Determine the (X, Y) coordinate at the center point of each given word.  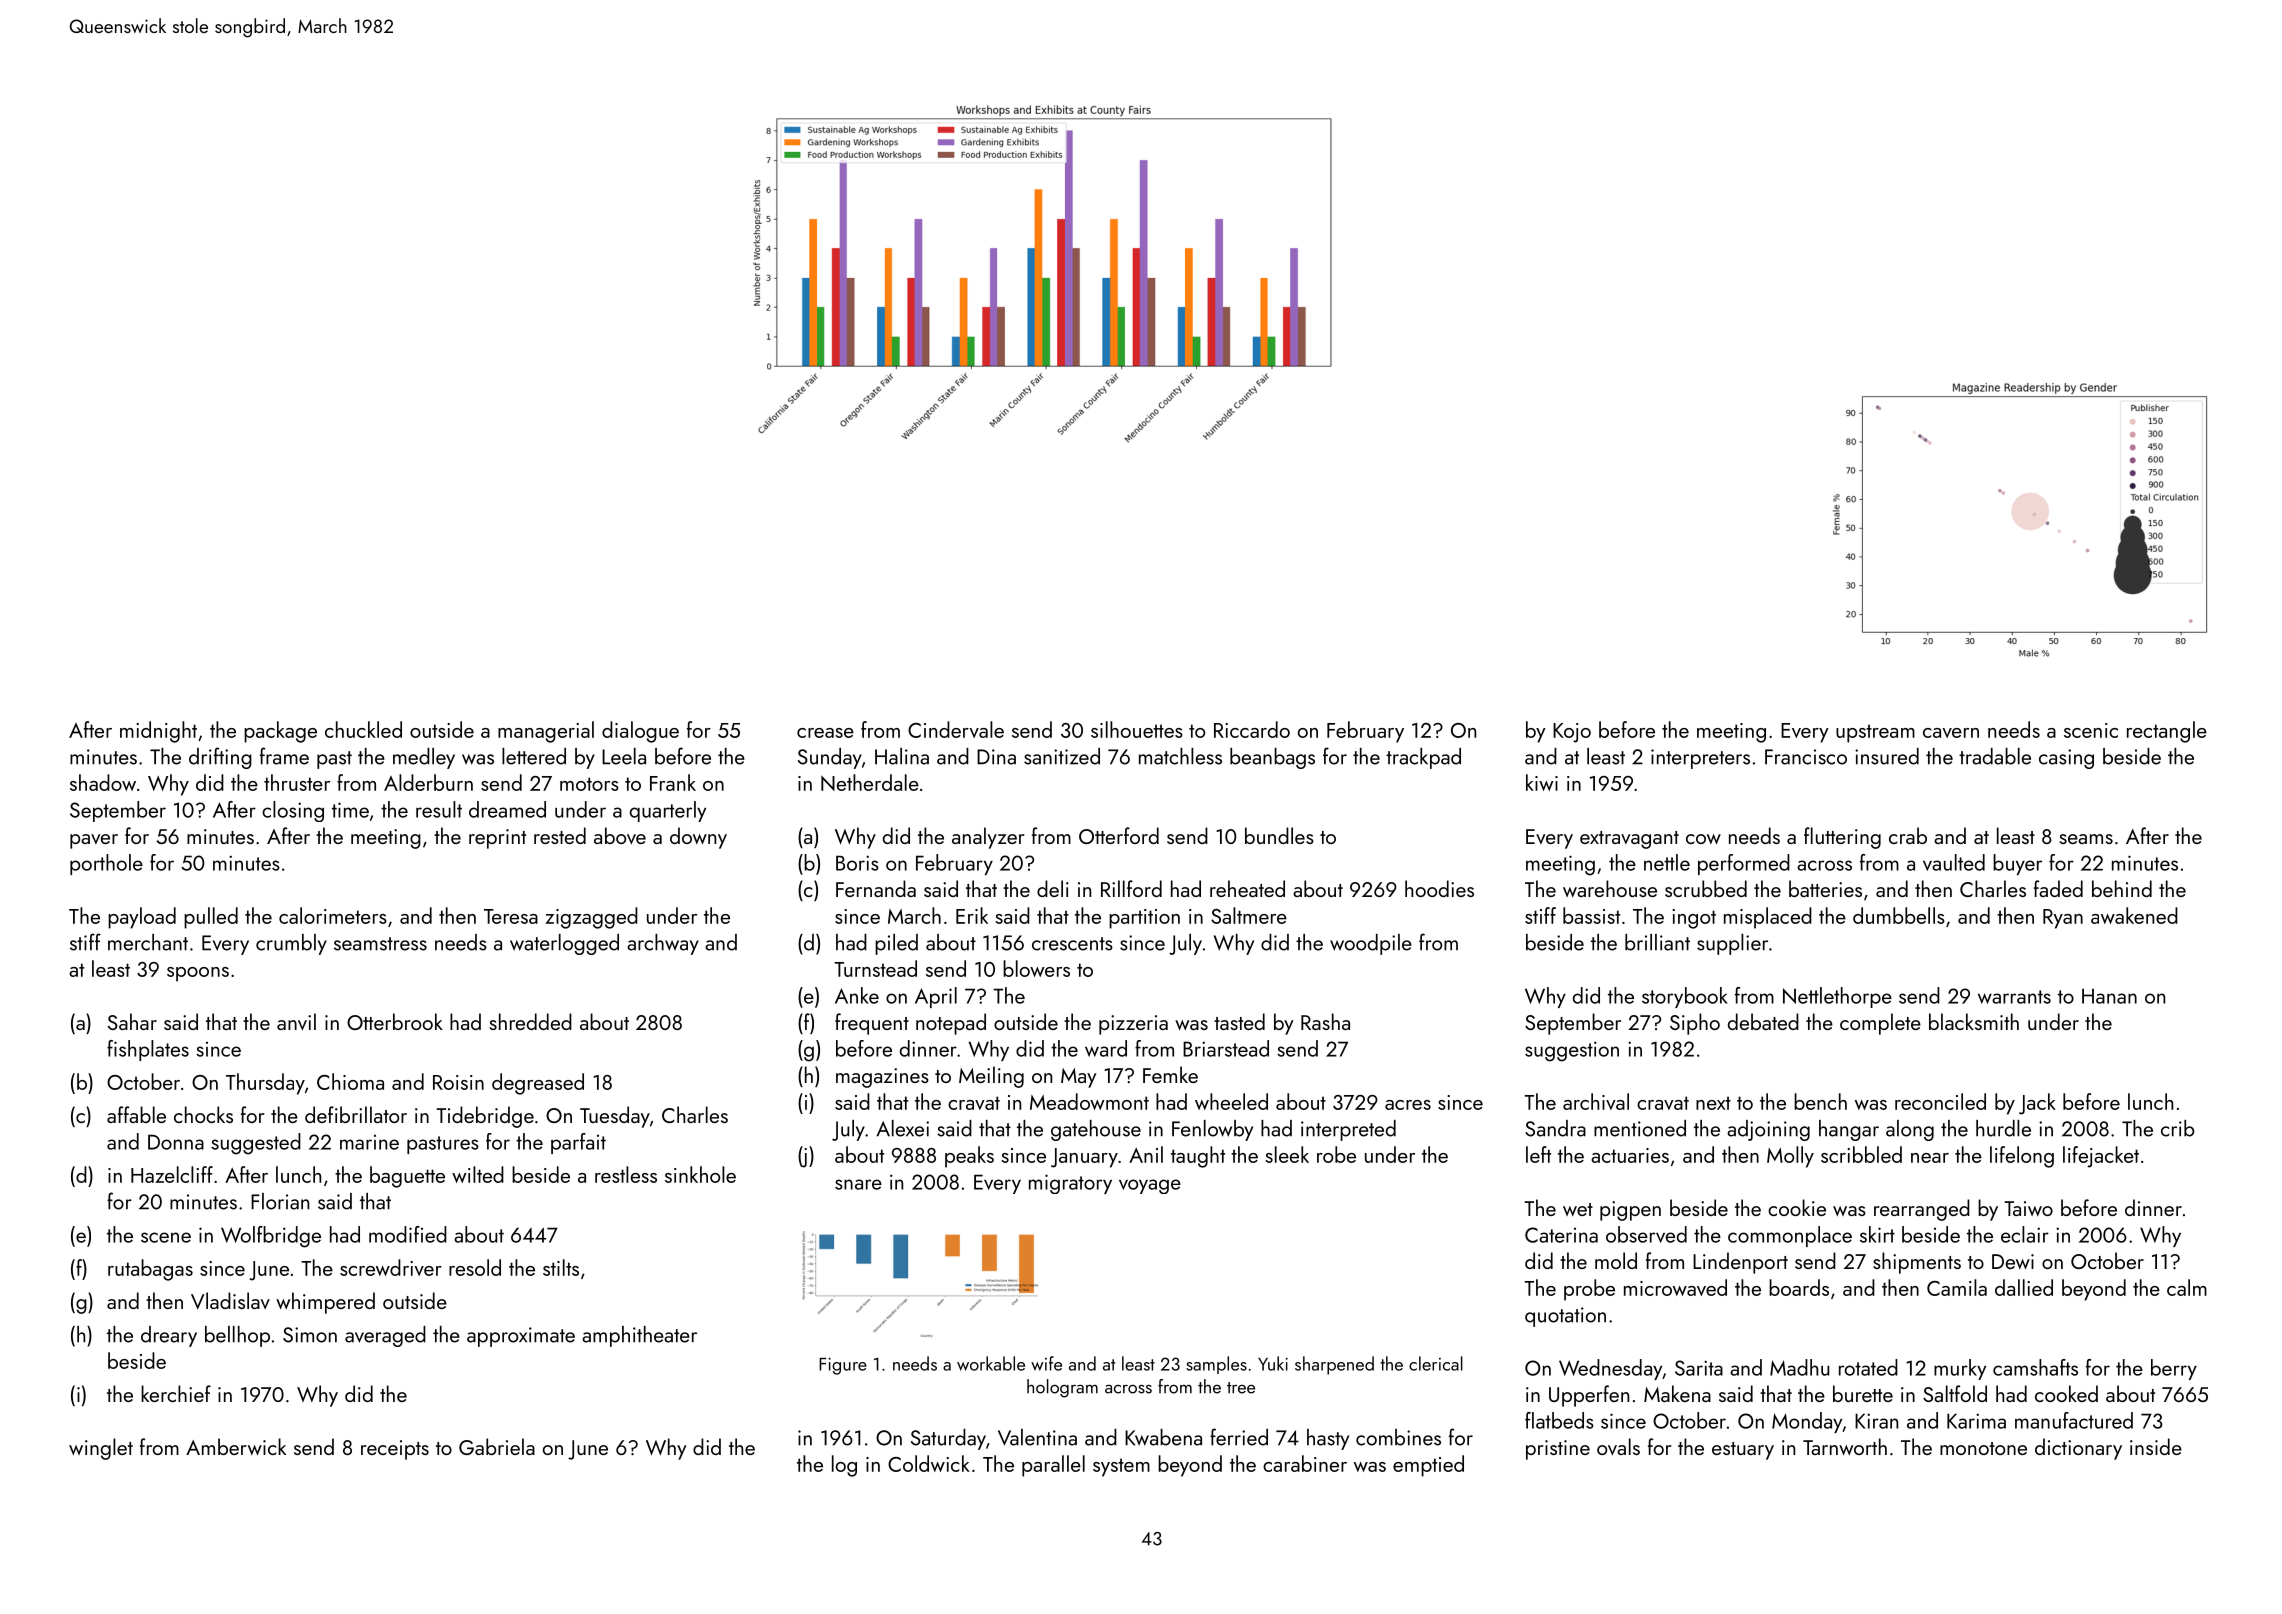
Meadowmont (1089, 1101)
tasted (1239, 1021)
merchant (148, 942)
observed (1646, 1234)
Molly (1790, 1157)
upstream (1875, 733)
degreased (538, 1084)
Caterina (1561, 1235)
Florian (280, 1201)
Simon (310, 1335)
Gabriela (497, 1446)
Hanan (2109, 996)
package (280, 732)
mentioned (1640, 1128)
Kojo (1572, 733)
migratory (1070, 1184)
